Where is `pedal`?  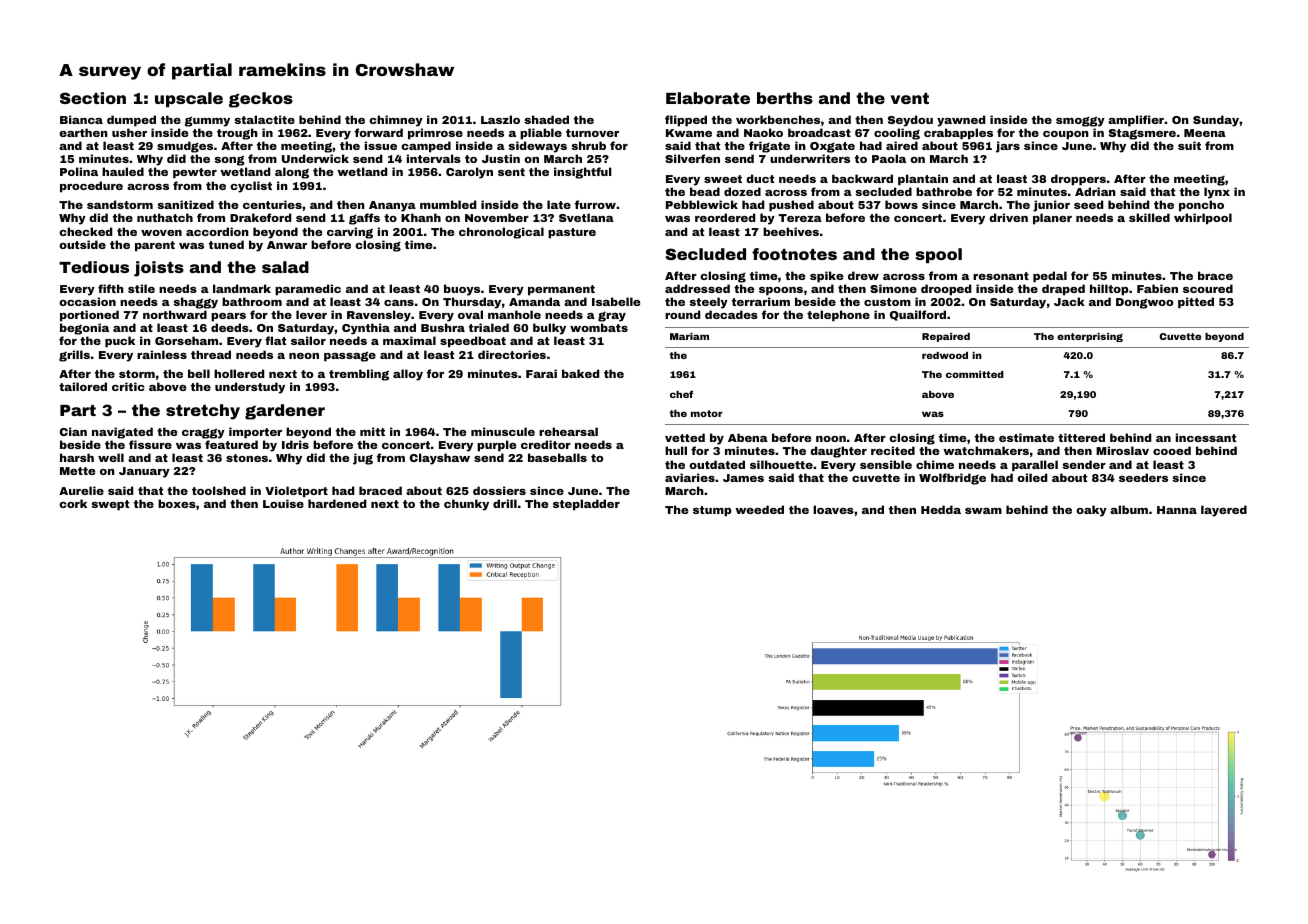 pedal is located at coordinates (1050, 277).
